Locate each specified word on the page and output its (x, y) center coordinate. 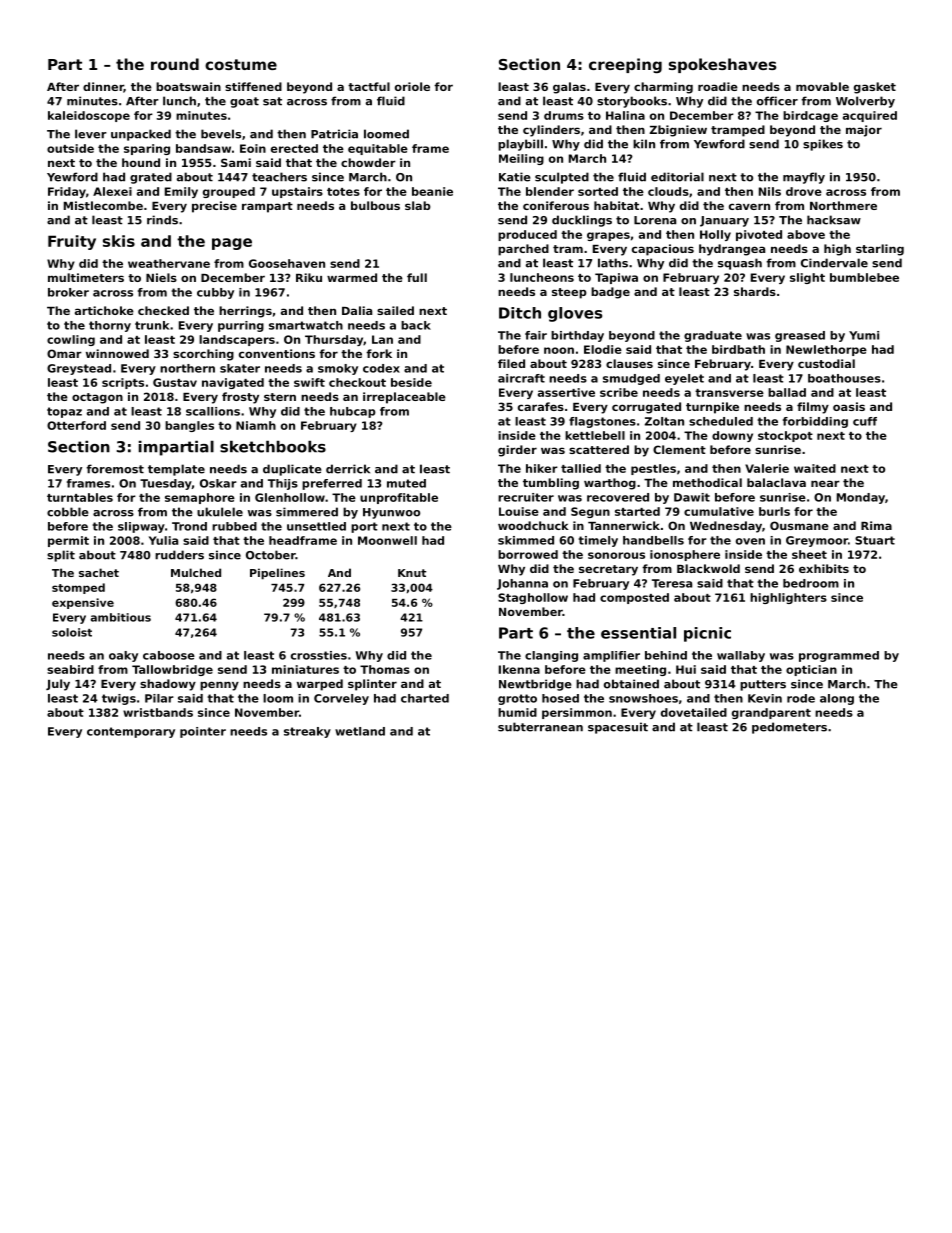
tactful (369, 86)
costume (241, 64)
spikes (823, 145)
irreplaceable (404, 398)
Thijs (283, 484)
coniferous (556, 205)
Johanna (522, 584)
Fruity (72, 242)
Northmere (843, 205)
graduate (713, 336)
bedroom (811, 583)
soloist (72, 632)
